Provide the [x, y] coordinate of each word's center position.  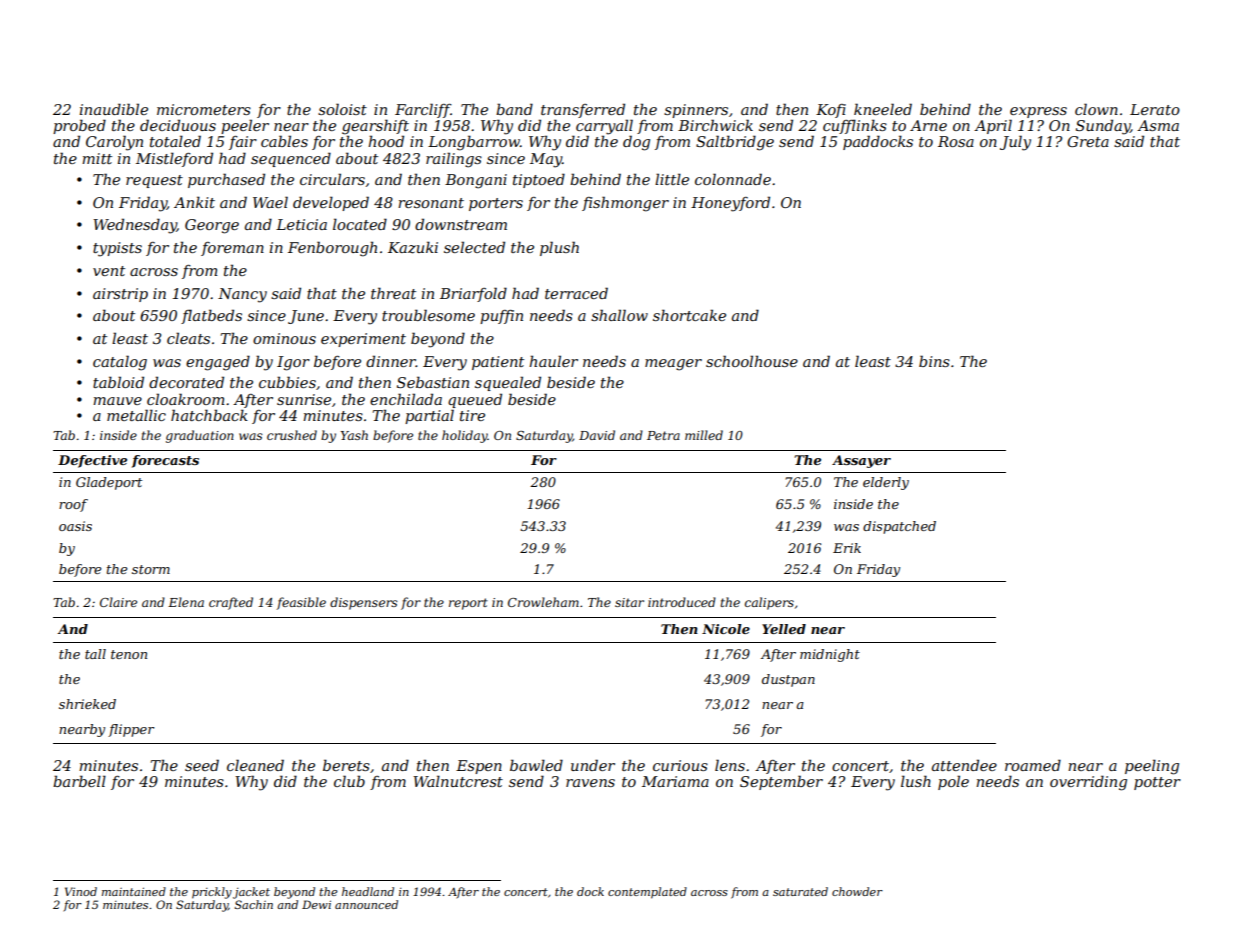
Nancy [242, 295]
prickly [212, 893]
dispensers [364, 603]
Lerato [1155, 109]
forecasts [165, 461]
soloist [342, 109]
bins [934, 361]
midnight [830, 655]
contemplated [647, 893]
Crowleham [543, 602]
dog [636, 143]
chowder [857, 891]
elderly [886, 483]
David [597, 435]
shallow [619, 315]
